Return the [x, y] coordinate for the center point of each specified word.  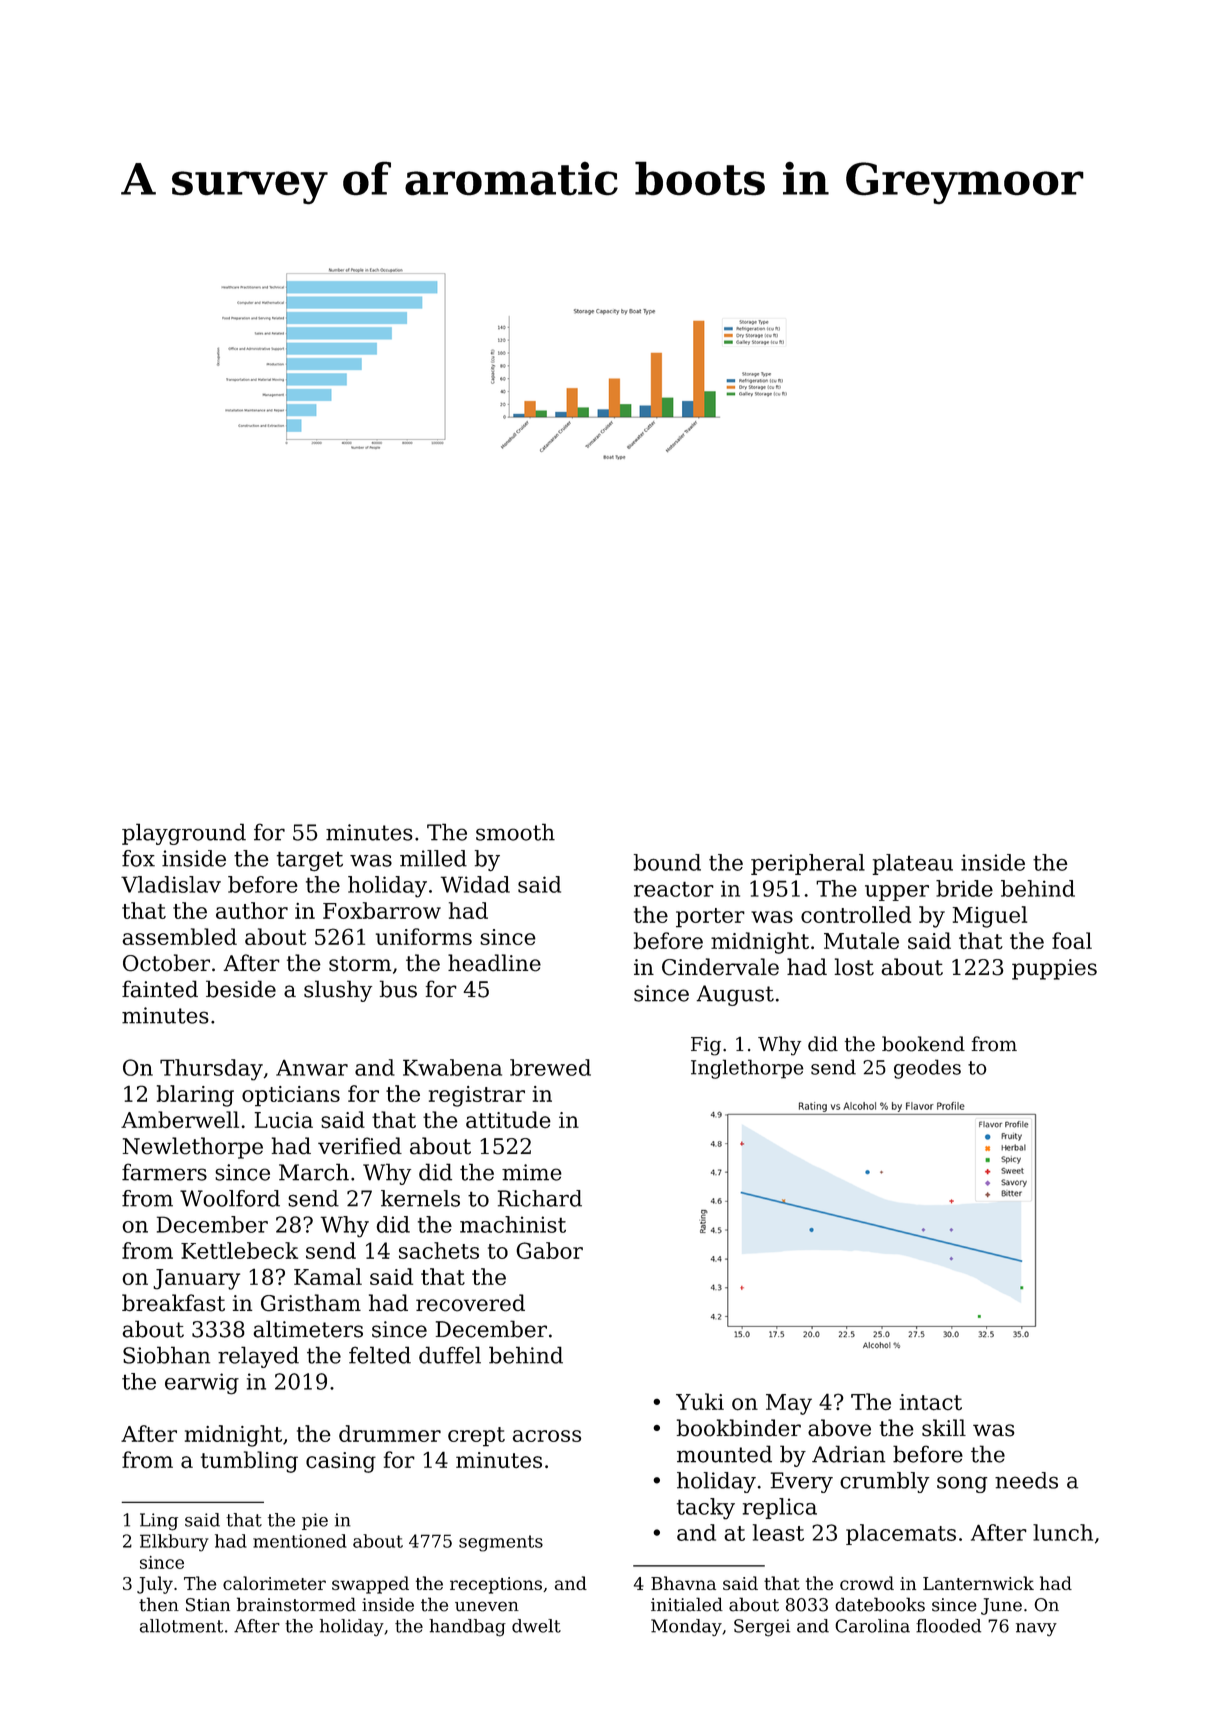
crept [476, 1437]
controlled [856, 914]
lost [854, 967]
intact [931, 1402]
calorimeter [274, 1583]
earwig [202, 1384]
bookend [923, 1044]
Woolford [230, 1198]
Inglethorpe [747, 1069]
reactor [674, 889]
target [310, 861]
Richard [540, 1198]
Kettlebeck [239, 1250]
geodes [927, 1069]
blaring [195, 1096]
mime [532, 1172]
